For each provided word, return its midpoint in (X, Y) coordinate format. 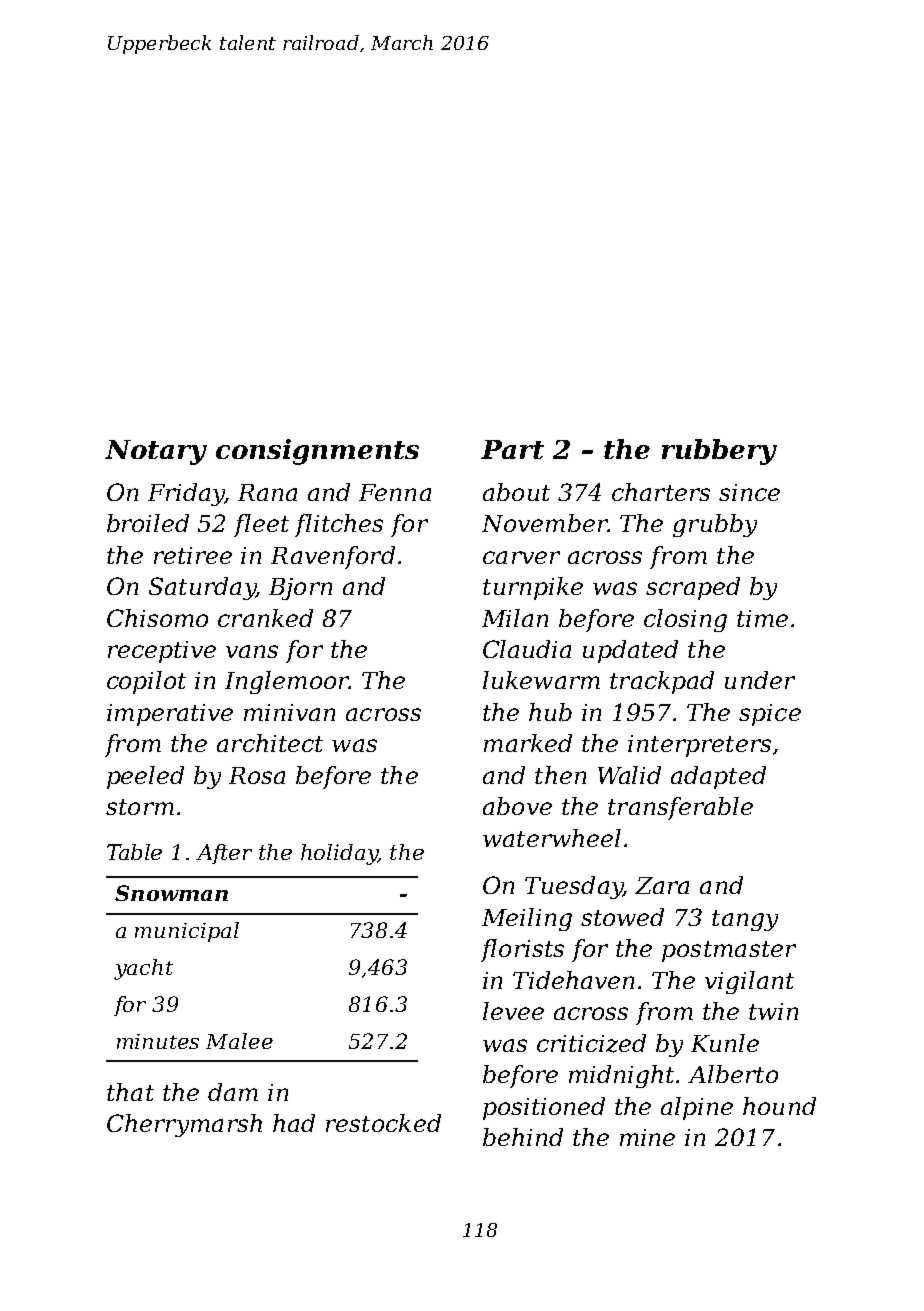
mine (647, 1137)
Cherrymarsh (184, 1125)
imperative (170, 715)
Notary (156, 452)
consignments (317, 452)
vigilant (749, 982)
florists (522, 950)
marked (528, 743)
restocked (383, 1123)
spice (770, 715)
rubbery (719, 452)
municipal (187, 932)
